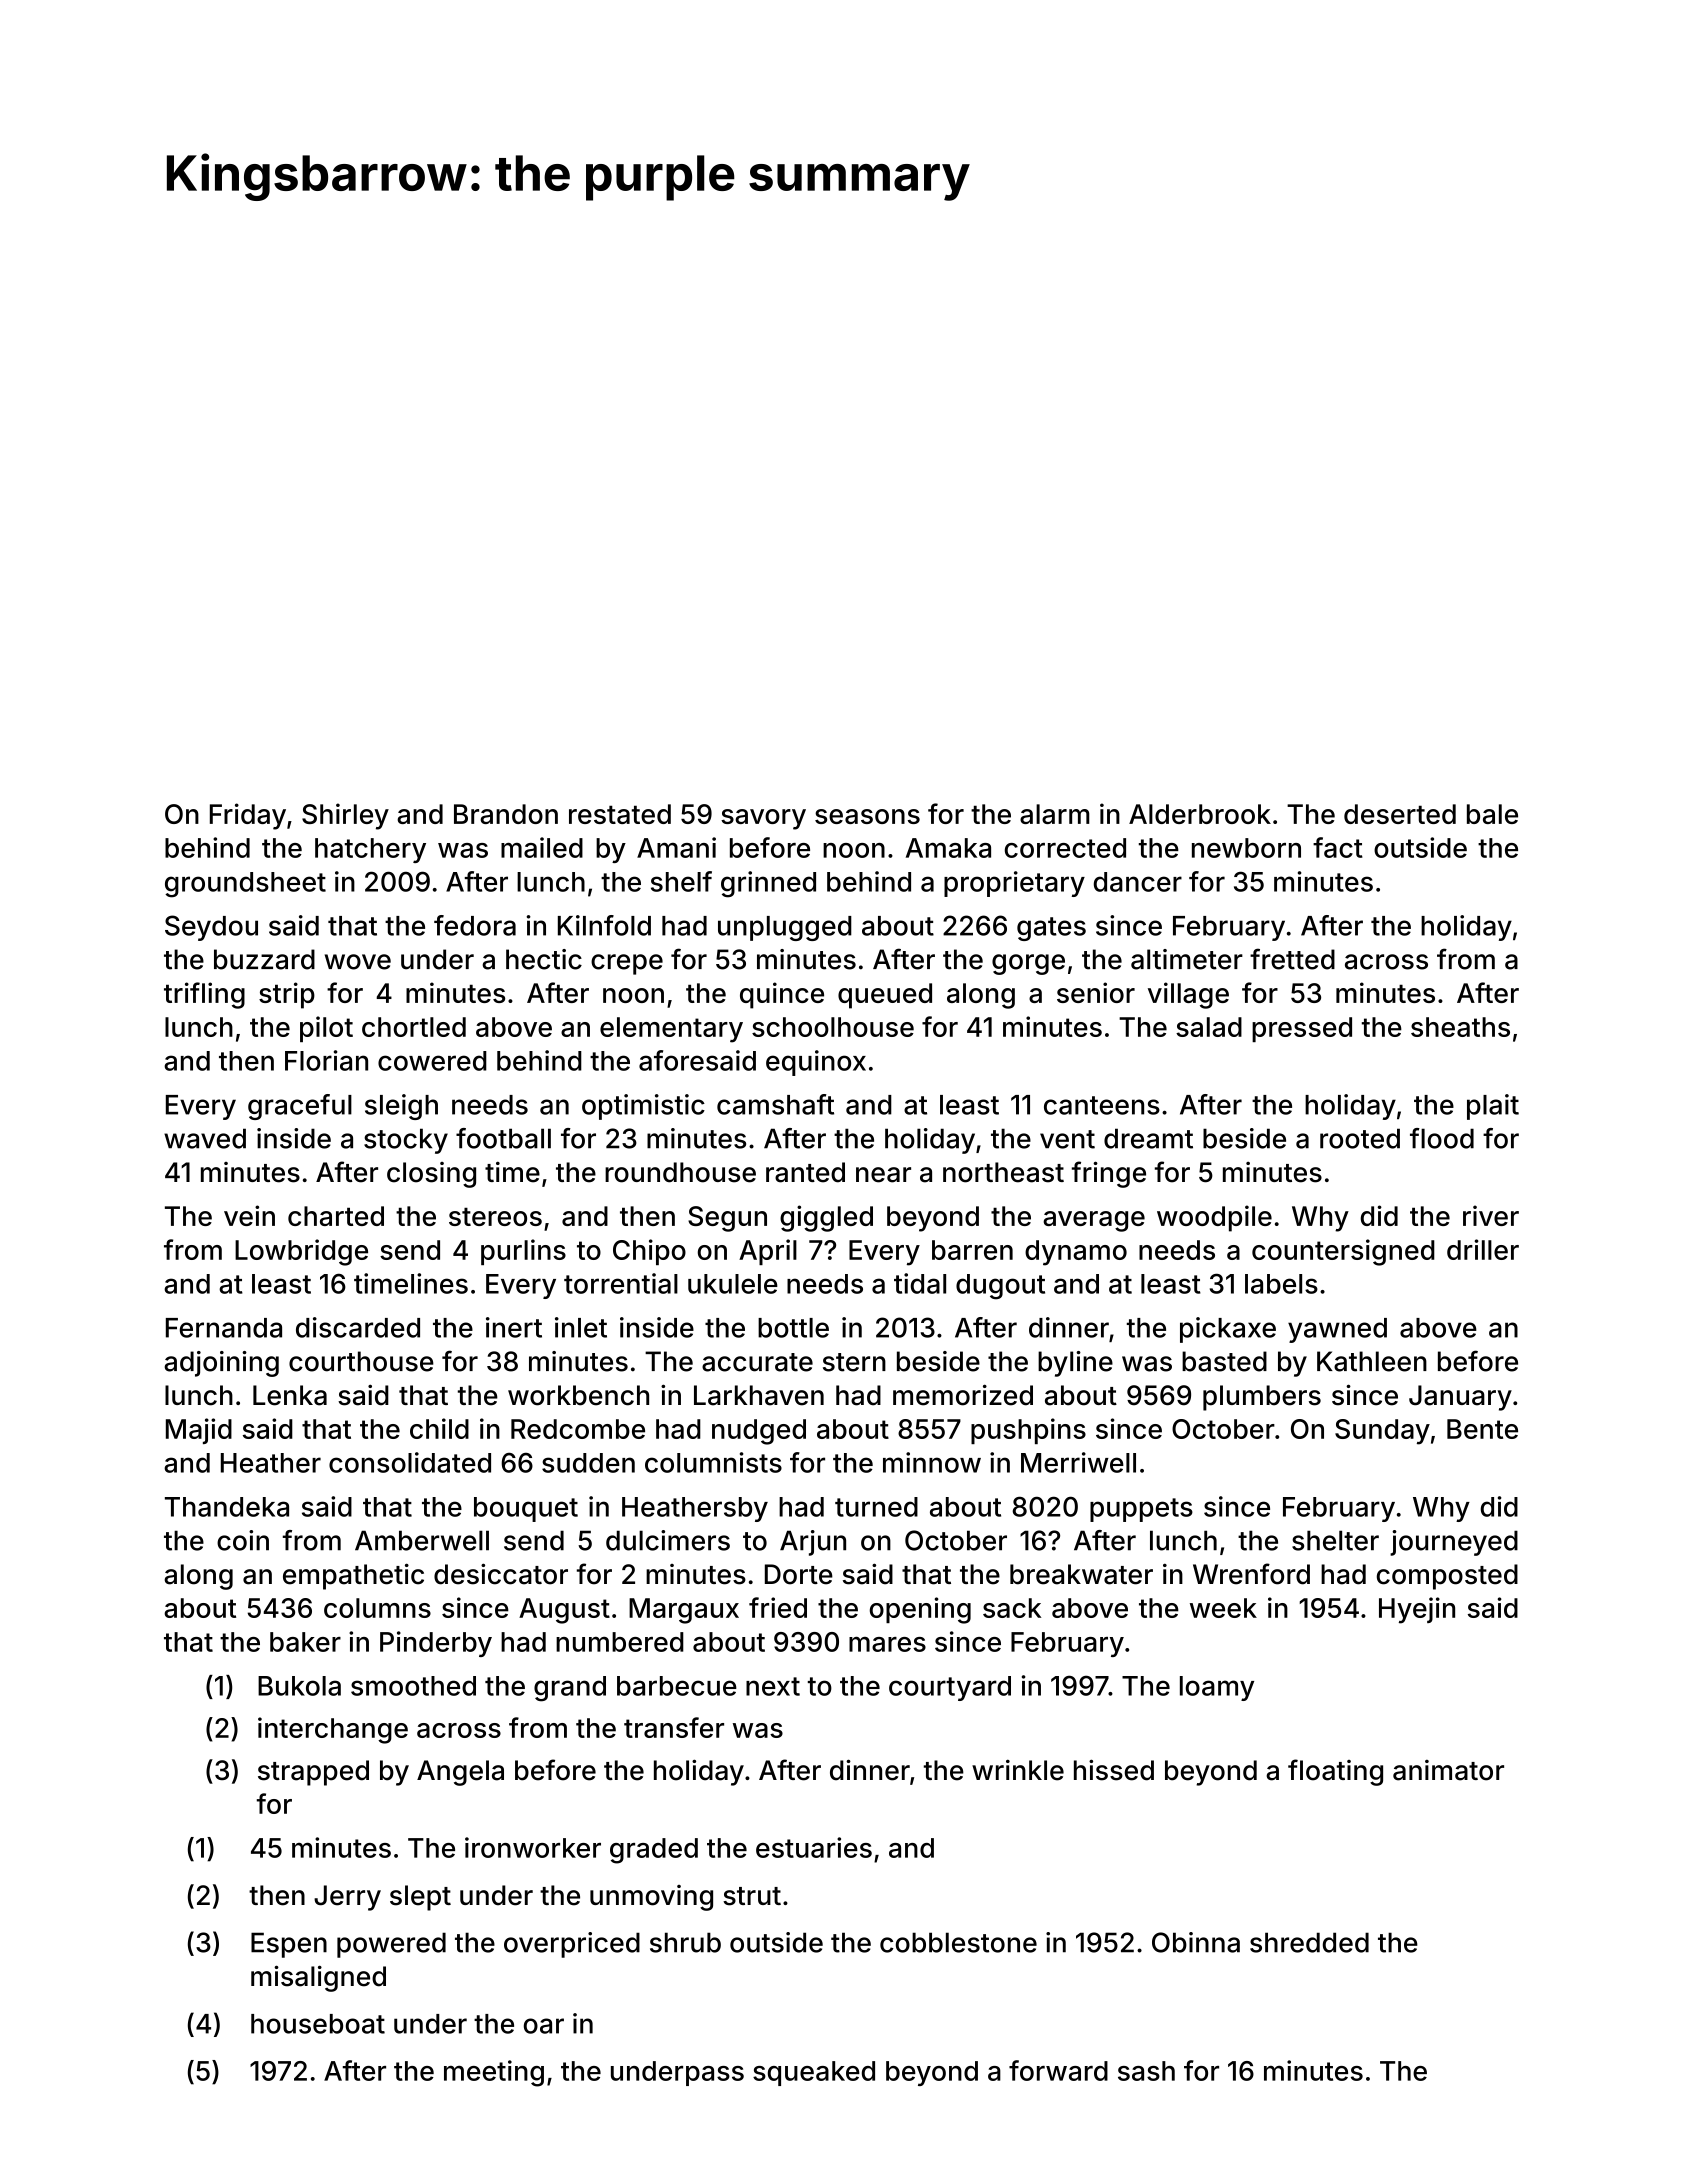 The image size is (1683, 2178). Describe the element at coordinates (1200, 814) in the document. I see `Alderbrook` at that location.
